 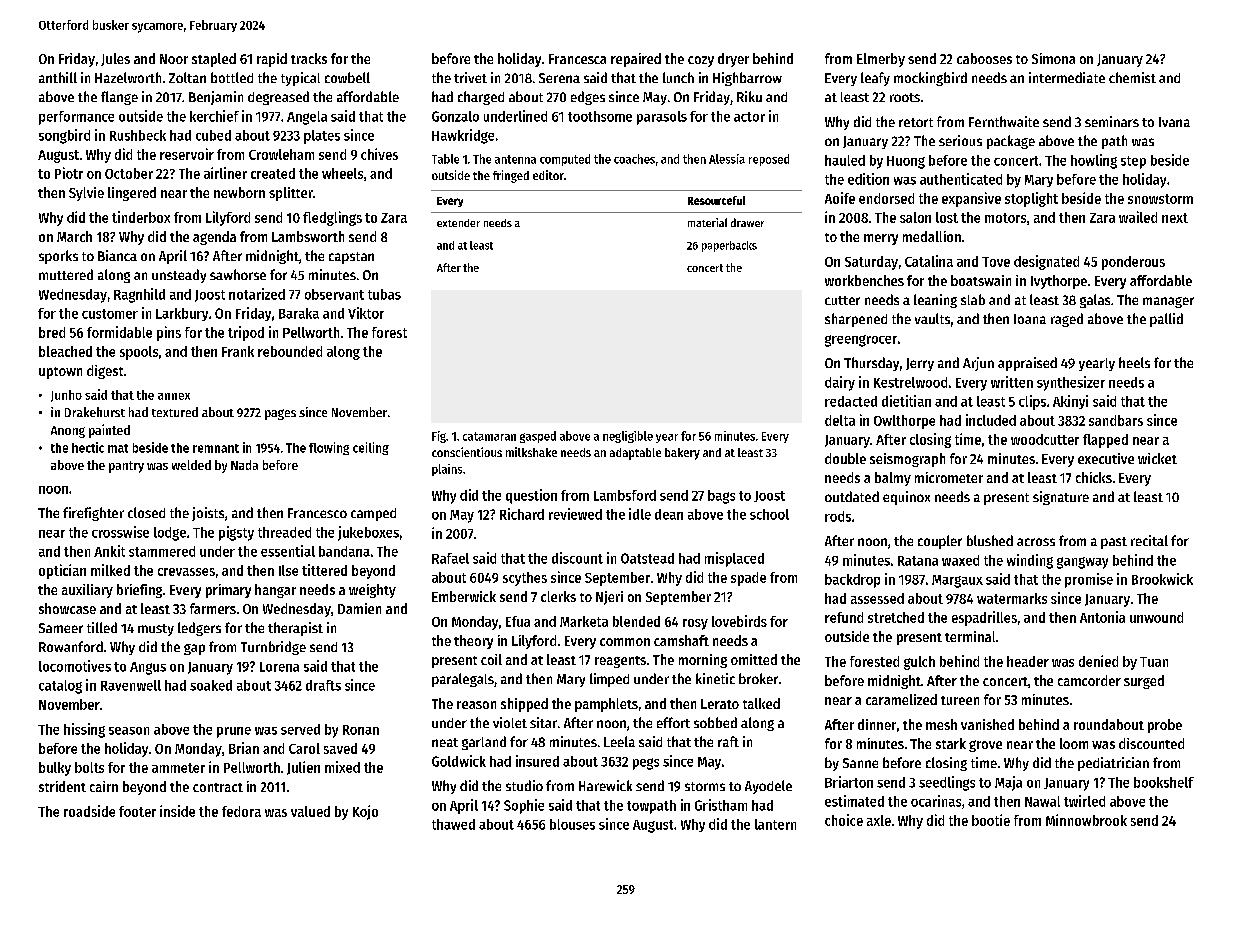 I want to click on Sophie, so click(x=524, y=806).
